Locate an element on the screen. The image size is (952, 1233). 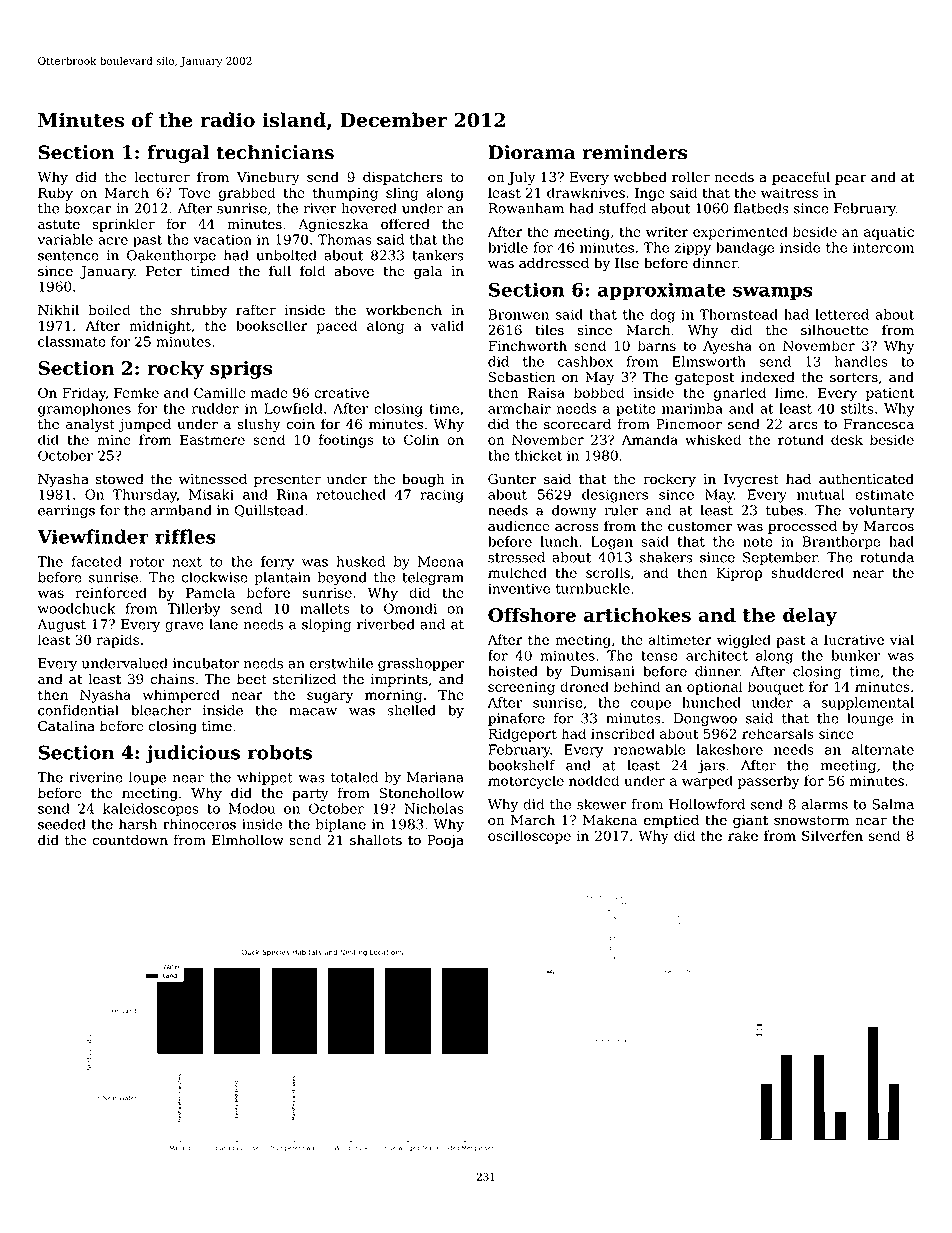
Diorama is located at coordinates (531, 152).
